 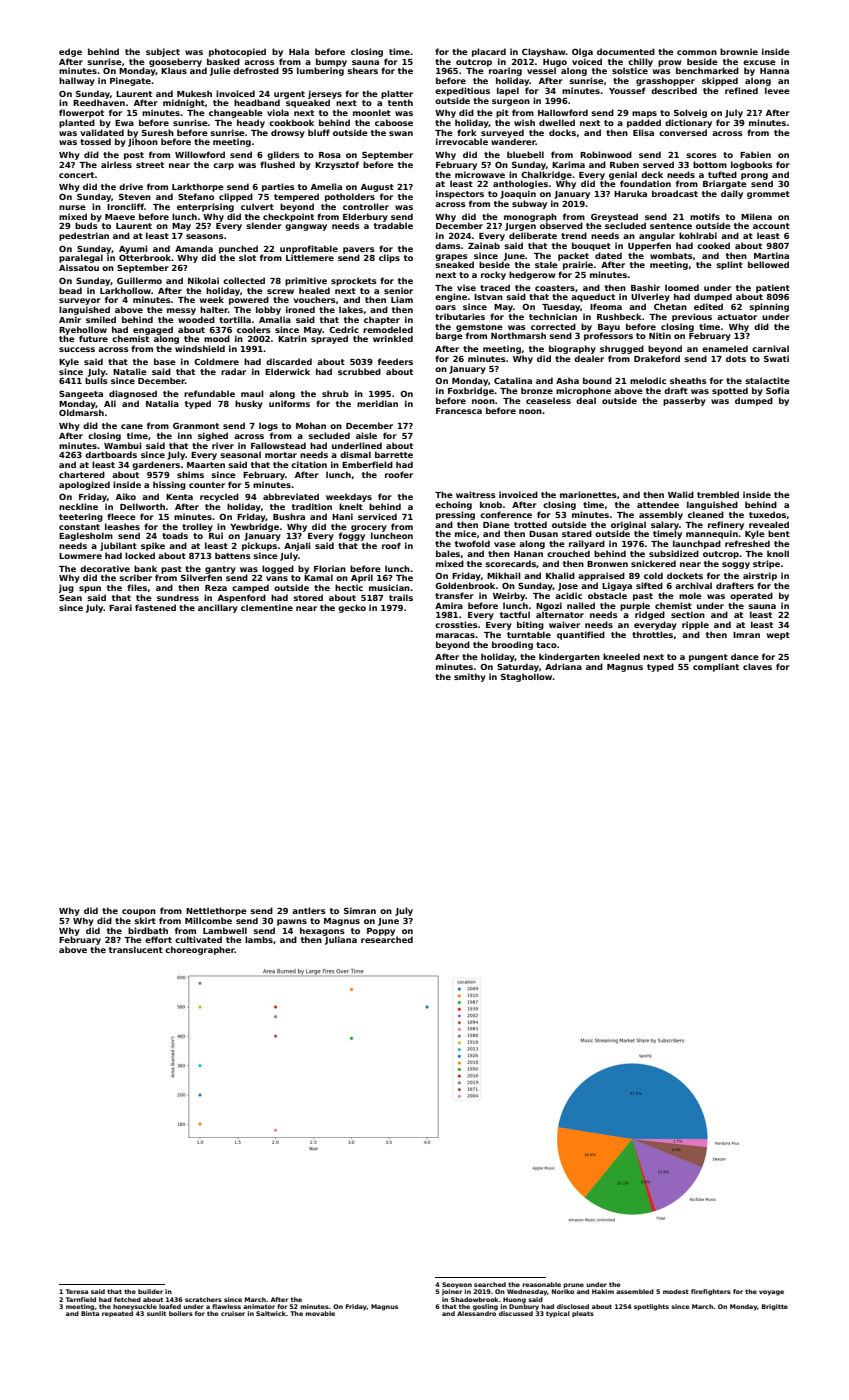 I want to click on dance, so click(x=745, y=656).
